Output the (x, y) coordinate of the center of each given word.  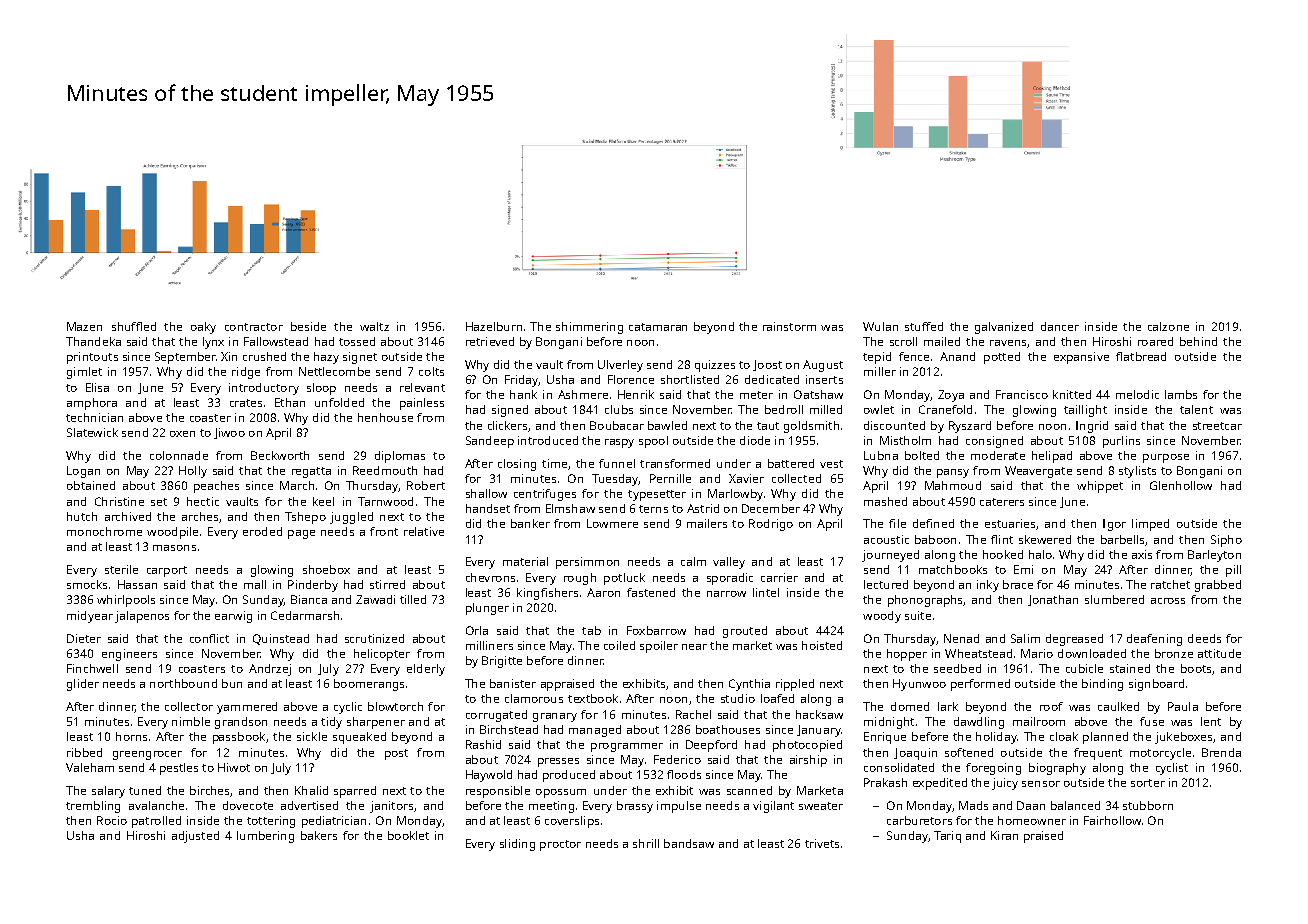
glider (83, 685)
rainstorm (789, 326)
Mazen (84, 326)
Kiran (1004, 835)
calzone (1168, 326)
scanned (749, 790)
